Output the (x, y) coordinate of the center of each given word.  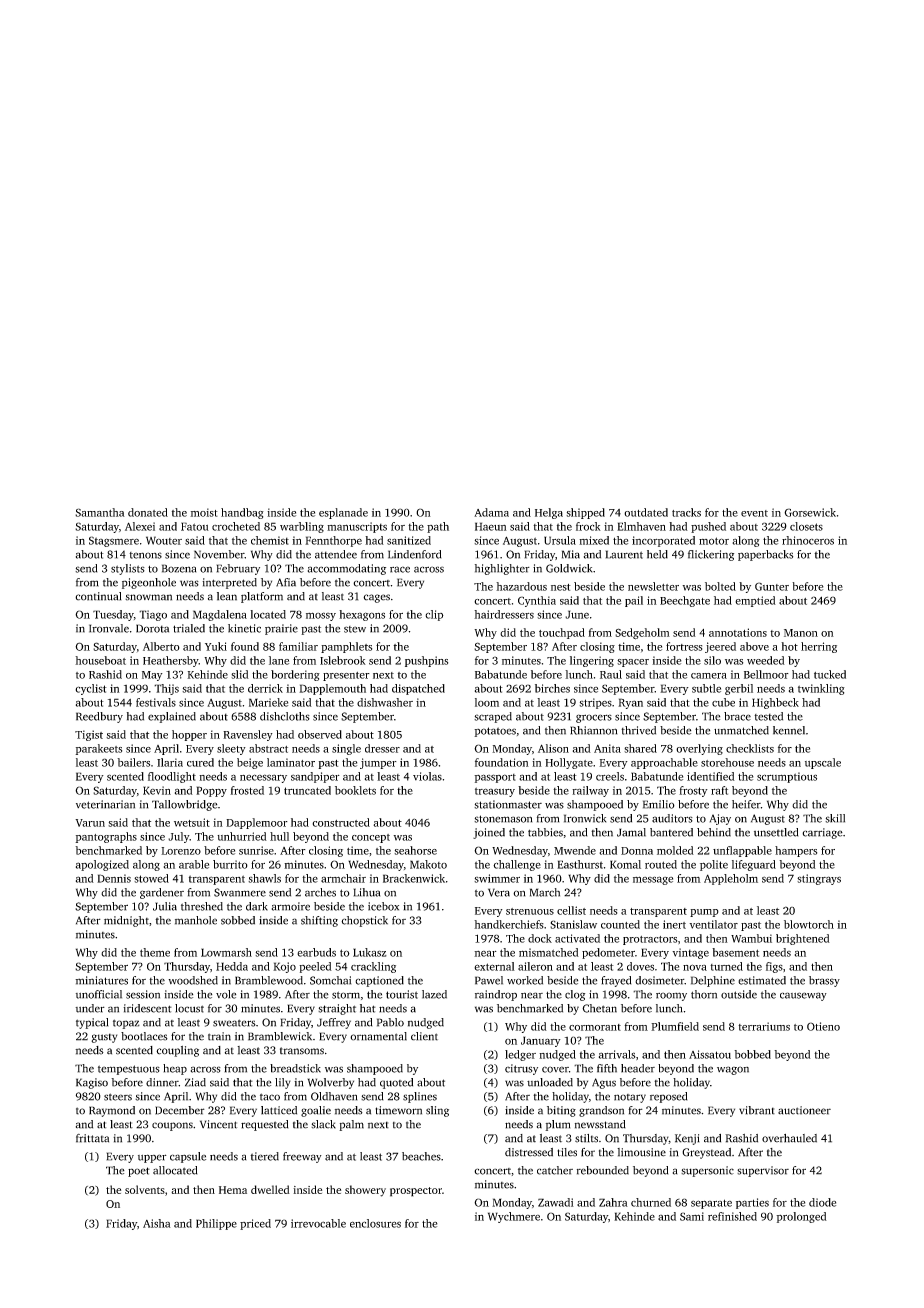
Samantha (100, 512)
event (754, 513)
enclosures (375, 1223)
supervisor (763, 1171)
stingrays (819, 879)
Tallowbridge (184, 805)
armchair (343, 878)
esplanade (343, 513)
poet (139, 1172)
